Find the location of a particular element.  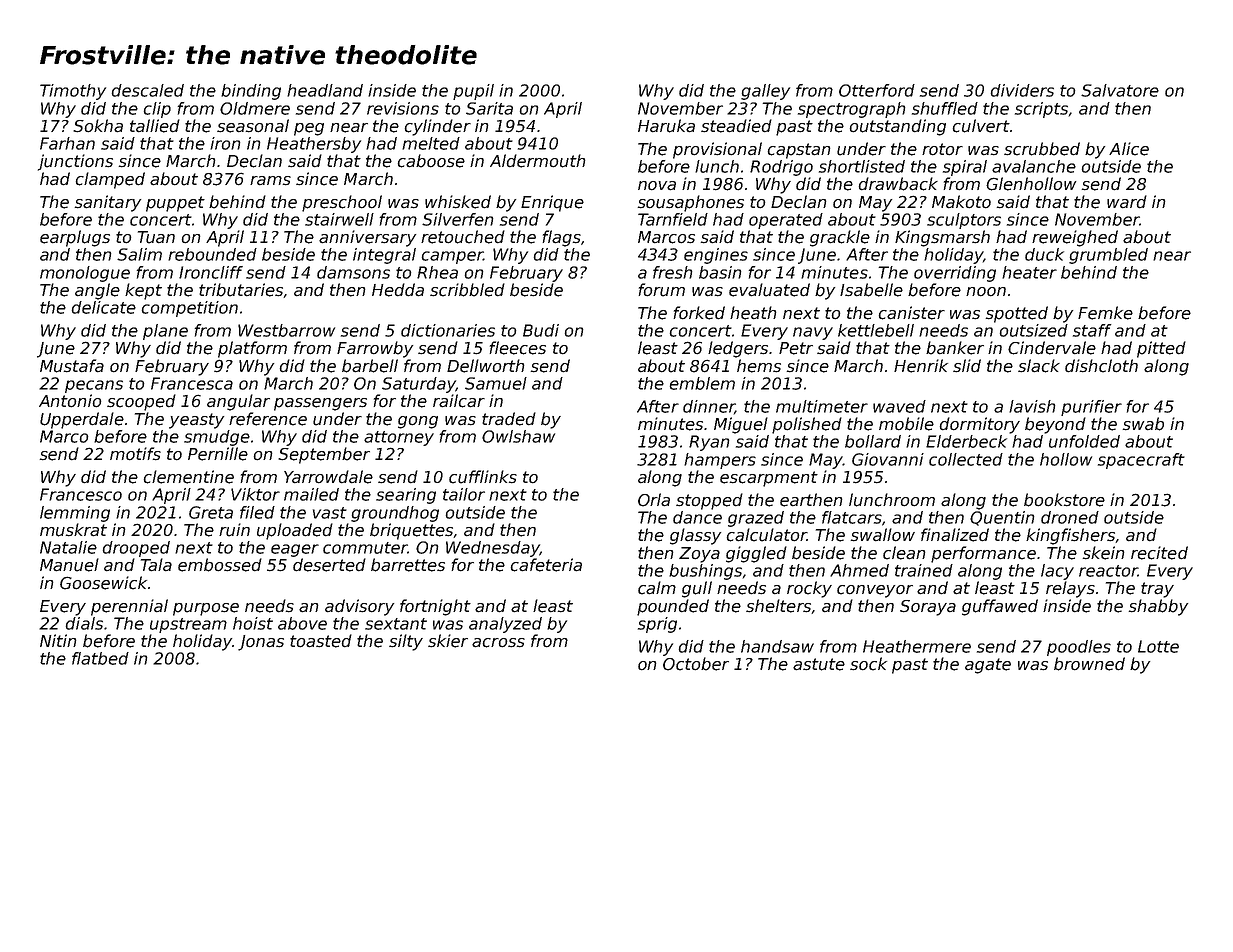

spectrograph is located at coordinates (851, 110).
